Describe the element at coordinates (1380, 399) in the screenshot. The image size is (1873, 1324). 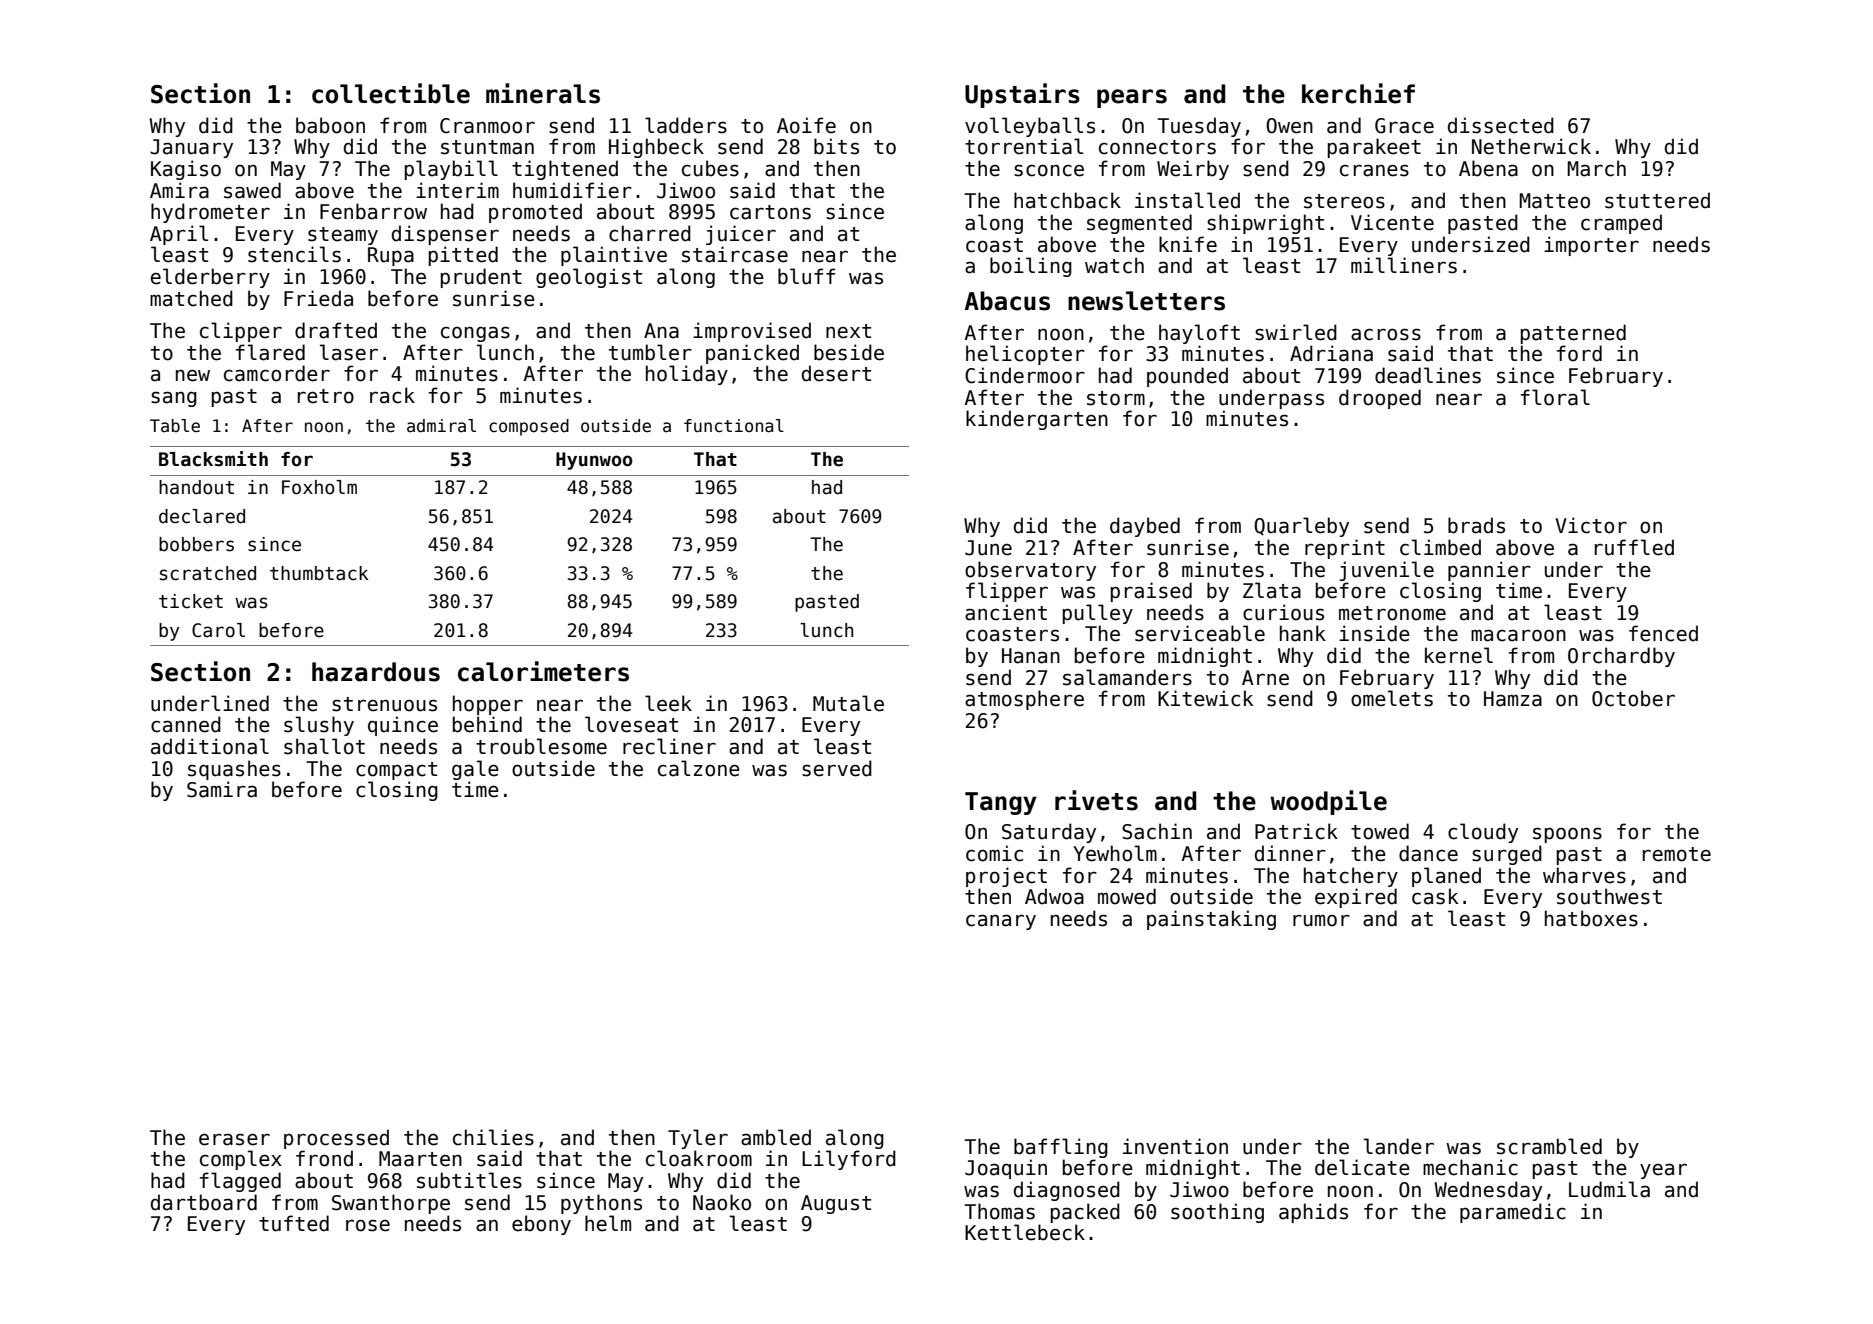
I see `drooped` at that location.
